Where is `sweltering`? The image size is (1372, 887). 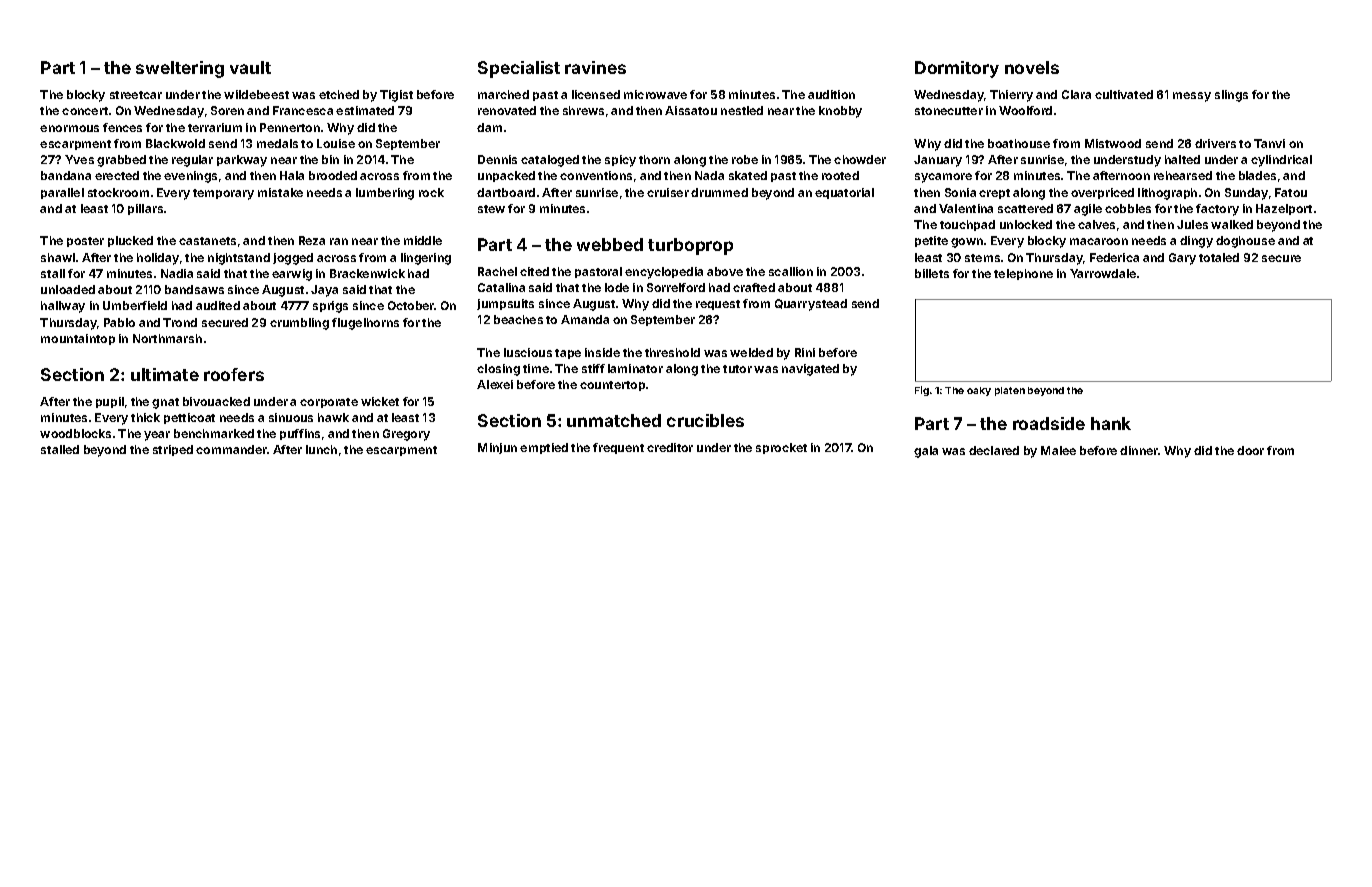 sweltering is located at coordinates (180, 69).
